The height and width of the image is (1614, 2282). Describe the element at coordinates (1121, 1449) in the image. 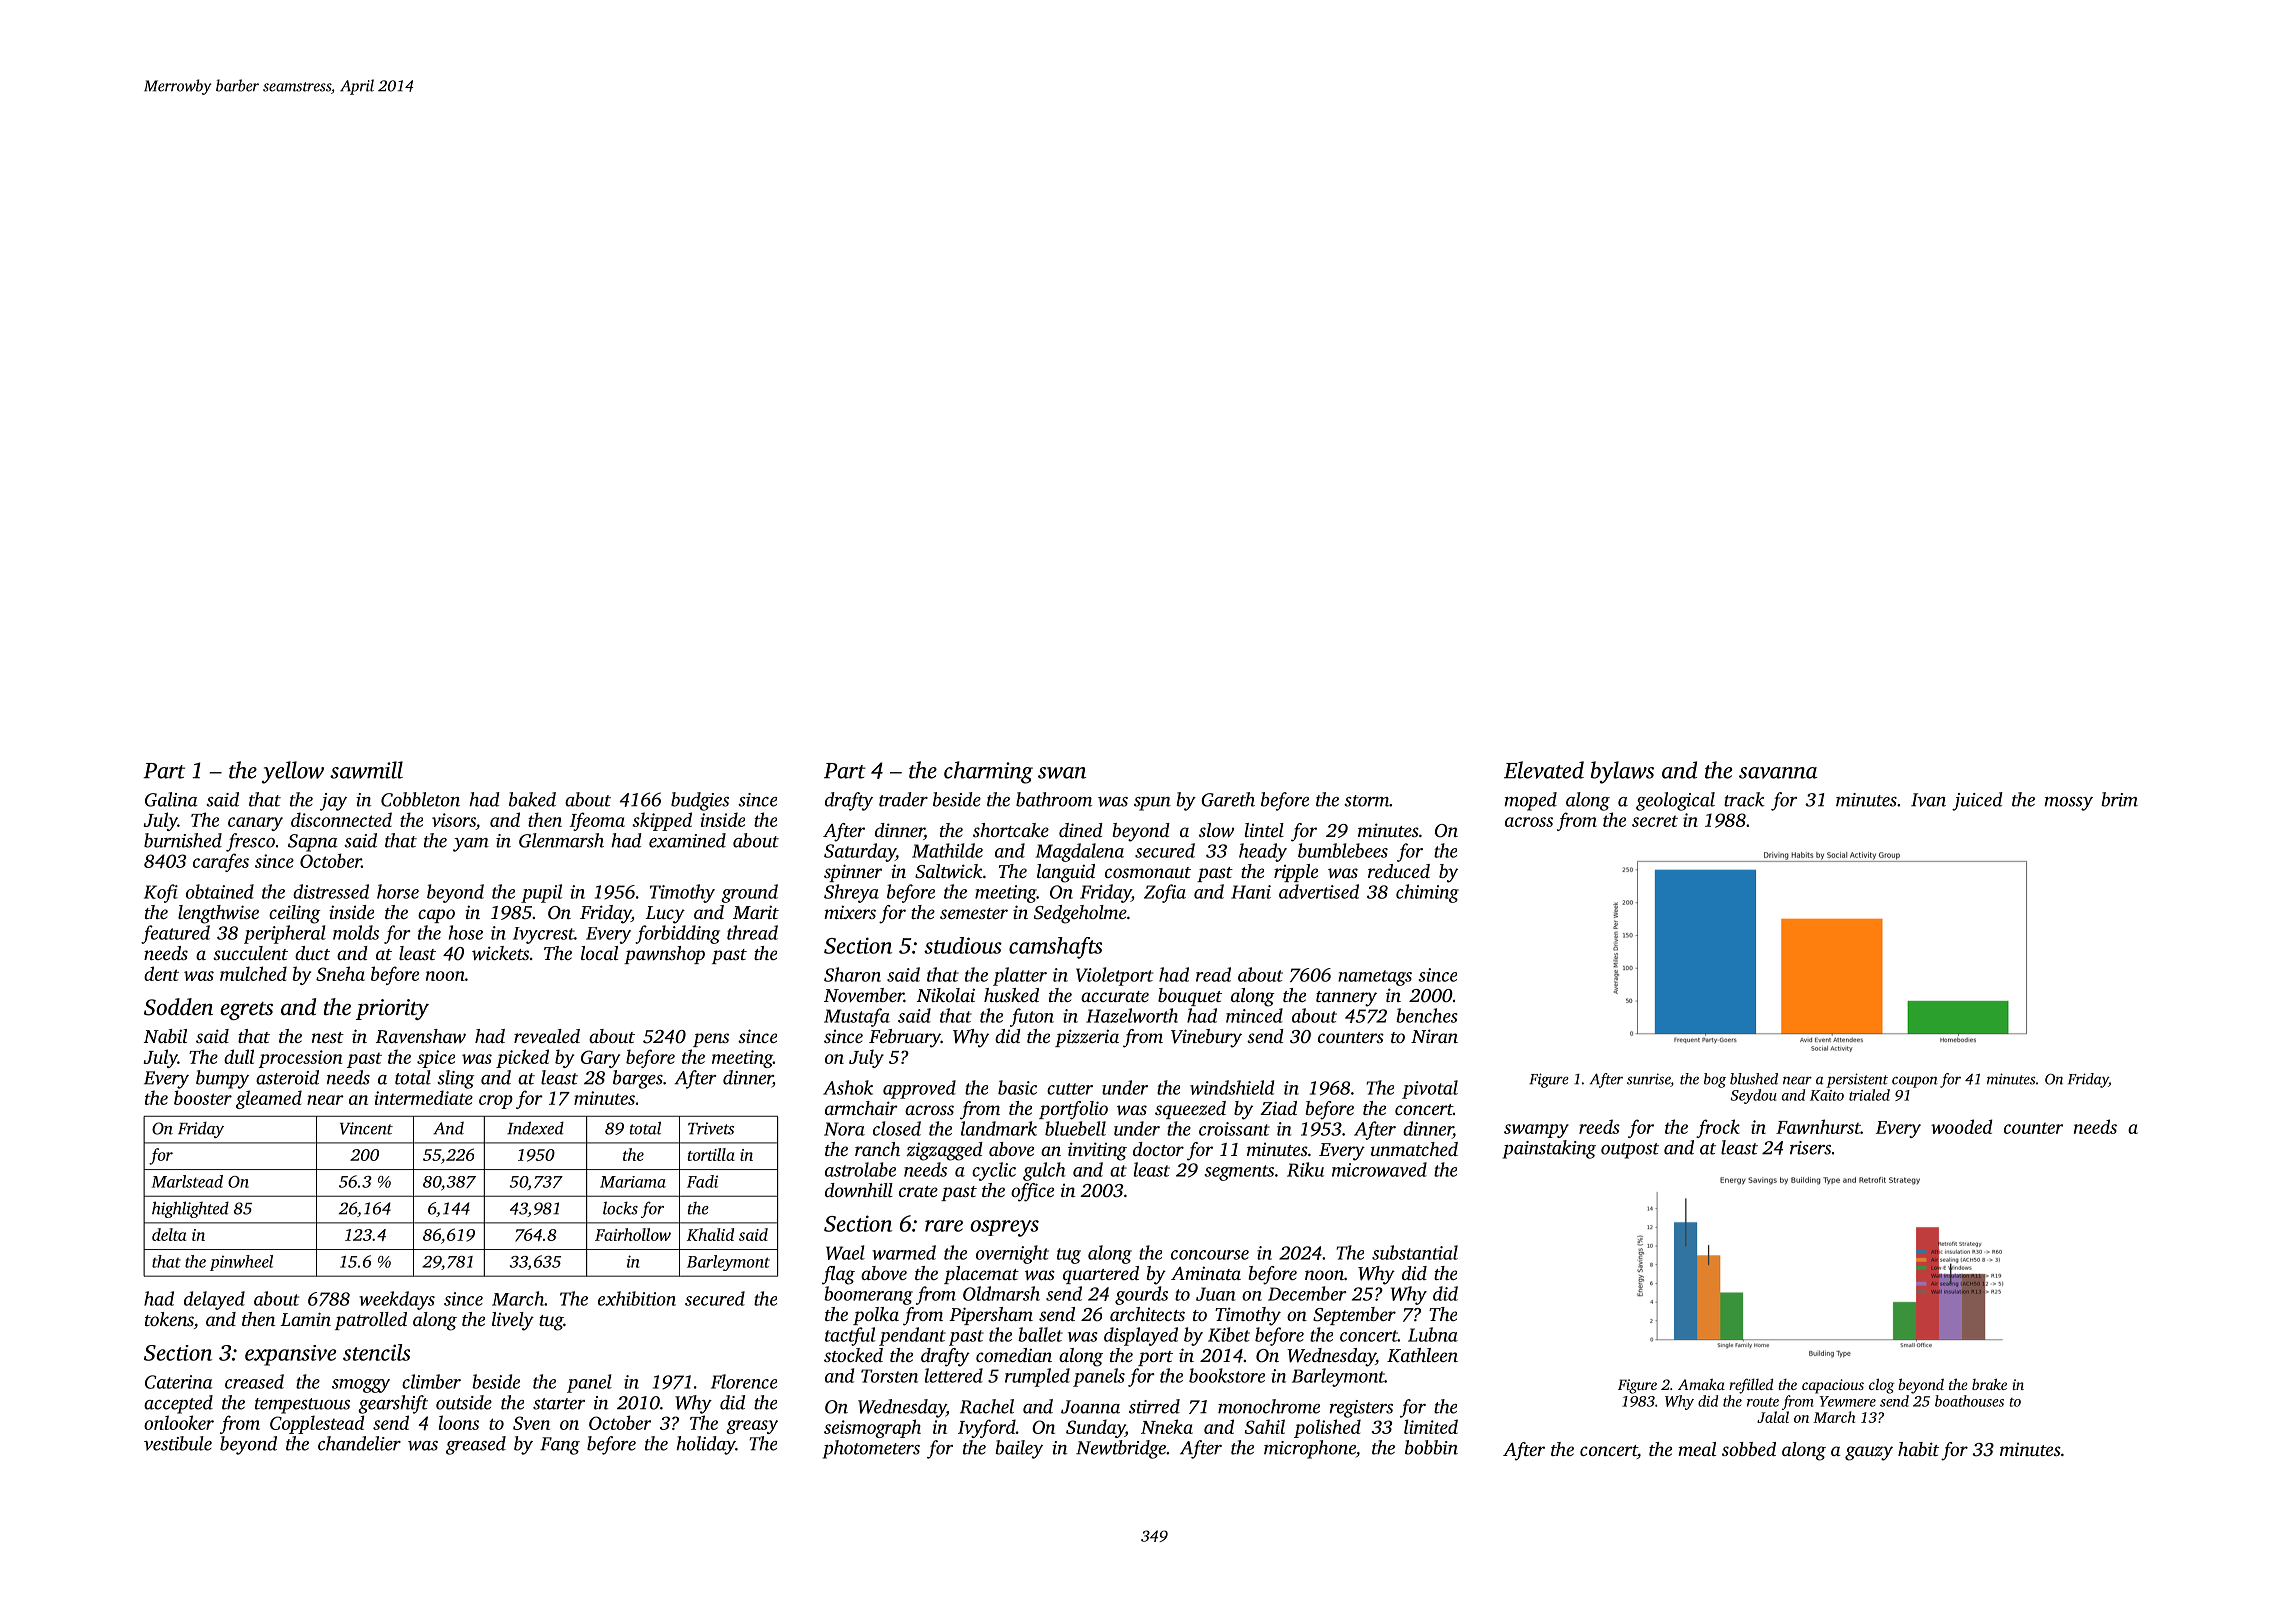

I see `Newtbridge` at that location.
